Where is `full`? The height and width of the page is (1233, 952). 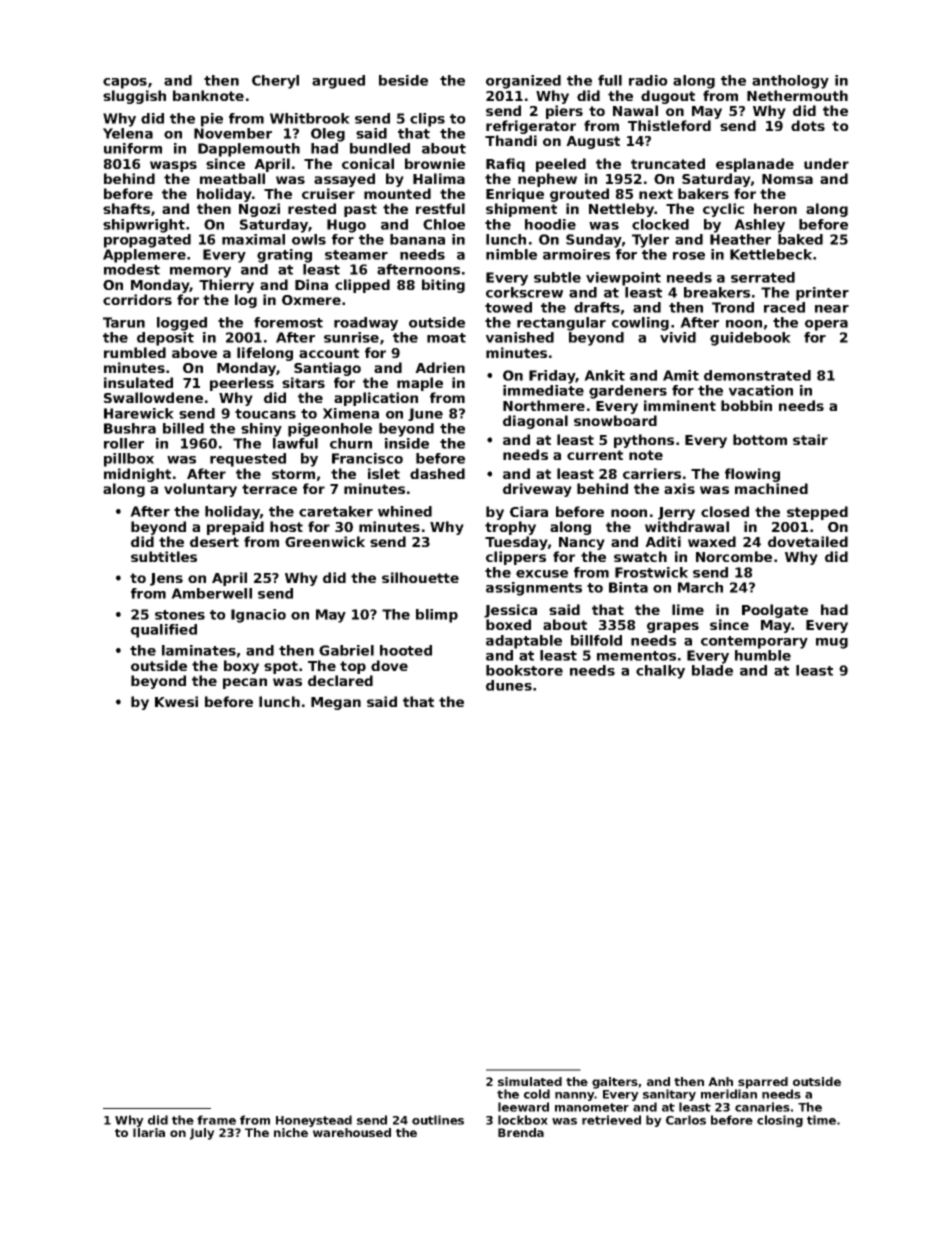 full is located at coordinates (610, 80).
